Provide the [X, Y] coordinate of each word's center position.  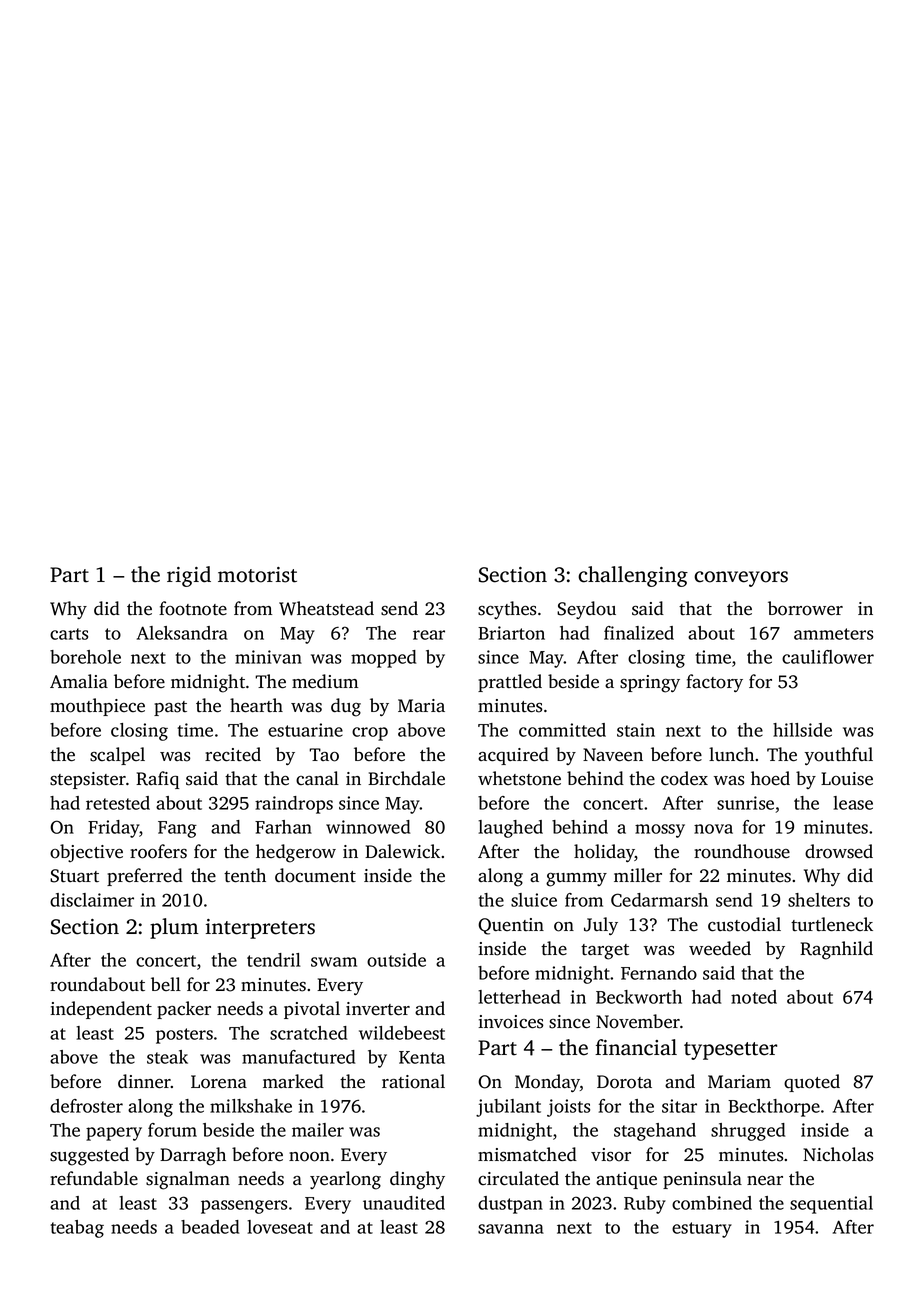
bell [166, 984]
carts [69, 634]
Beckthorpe [774, 1108]
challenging [633, 576]
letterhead [519, 997]
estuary [702, 1230]
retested [118, 803]
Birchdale [406, 778]
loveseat [280, 1227]
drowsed [839, 851]
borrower [805, 608]
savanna [511, 1229]
